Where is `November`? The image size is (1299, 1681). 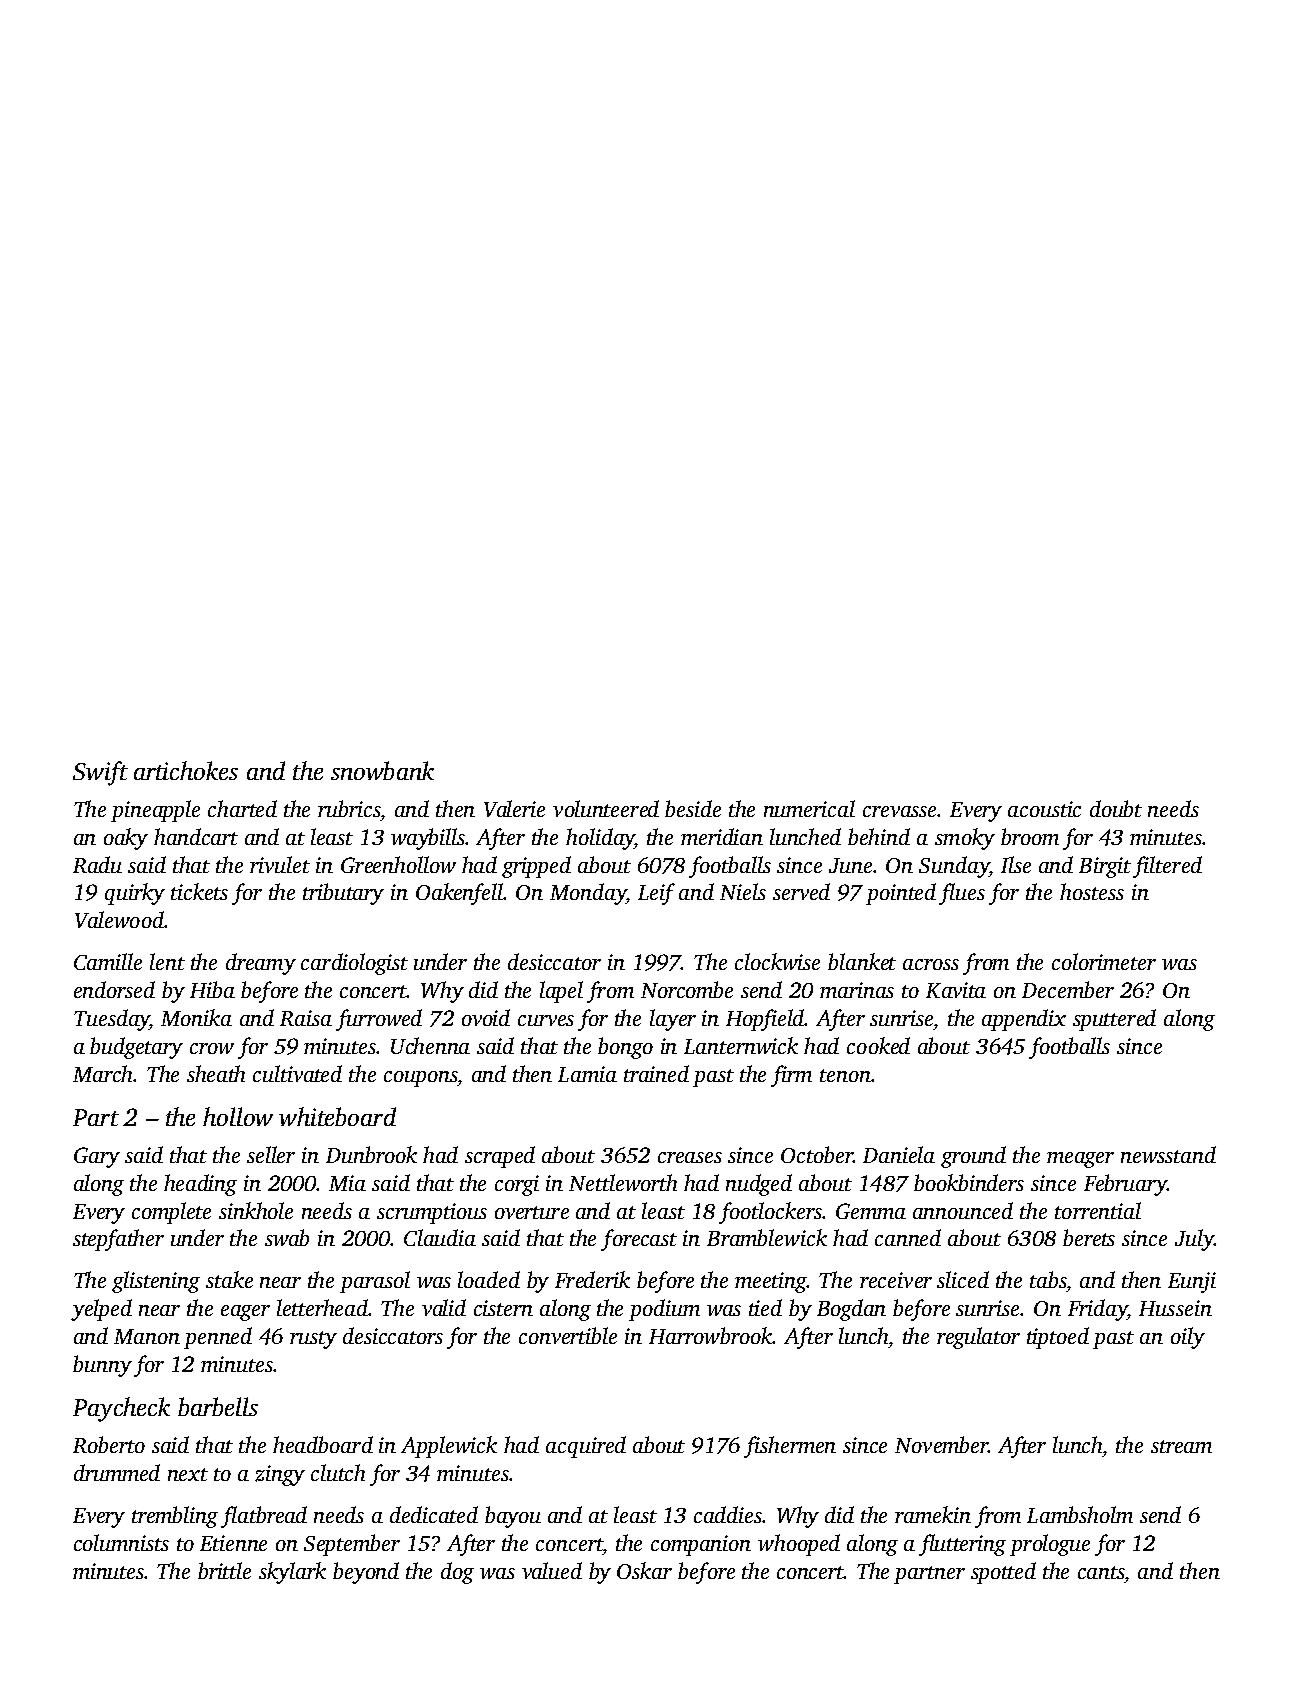
November is located at coordinates (941, 1444).
